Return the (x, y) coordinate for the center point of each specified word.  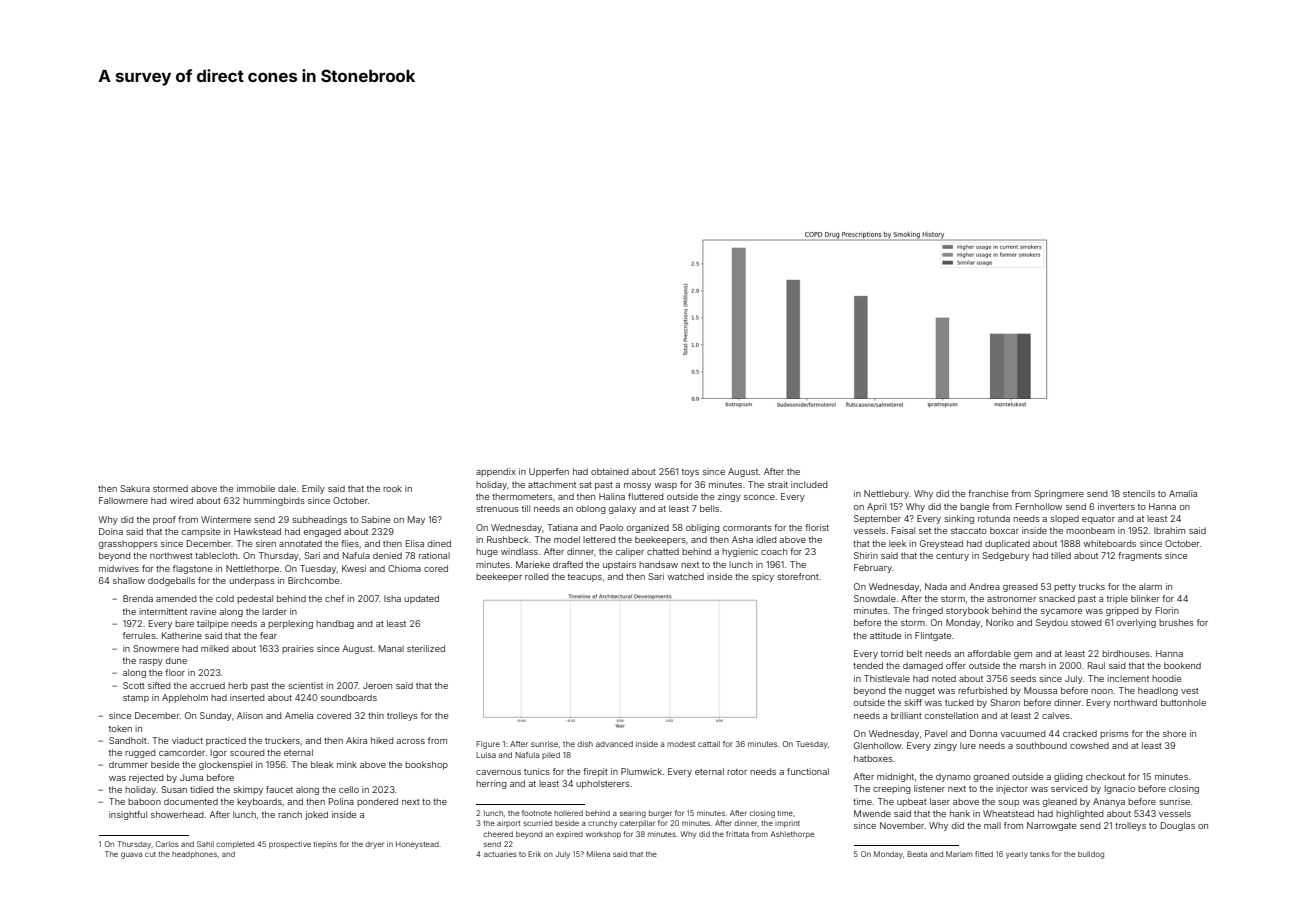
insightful (128, 815)
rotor (737, 772)
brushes (1176, 622)
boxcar (1004, 530)
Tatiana (562, 527)
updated (421, 599)
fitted (984, 854)
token (120, 728)
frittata (737, 834)
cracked (1080, 733)
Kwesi (354, 568)
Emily (313, 489)
